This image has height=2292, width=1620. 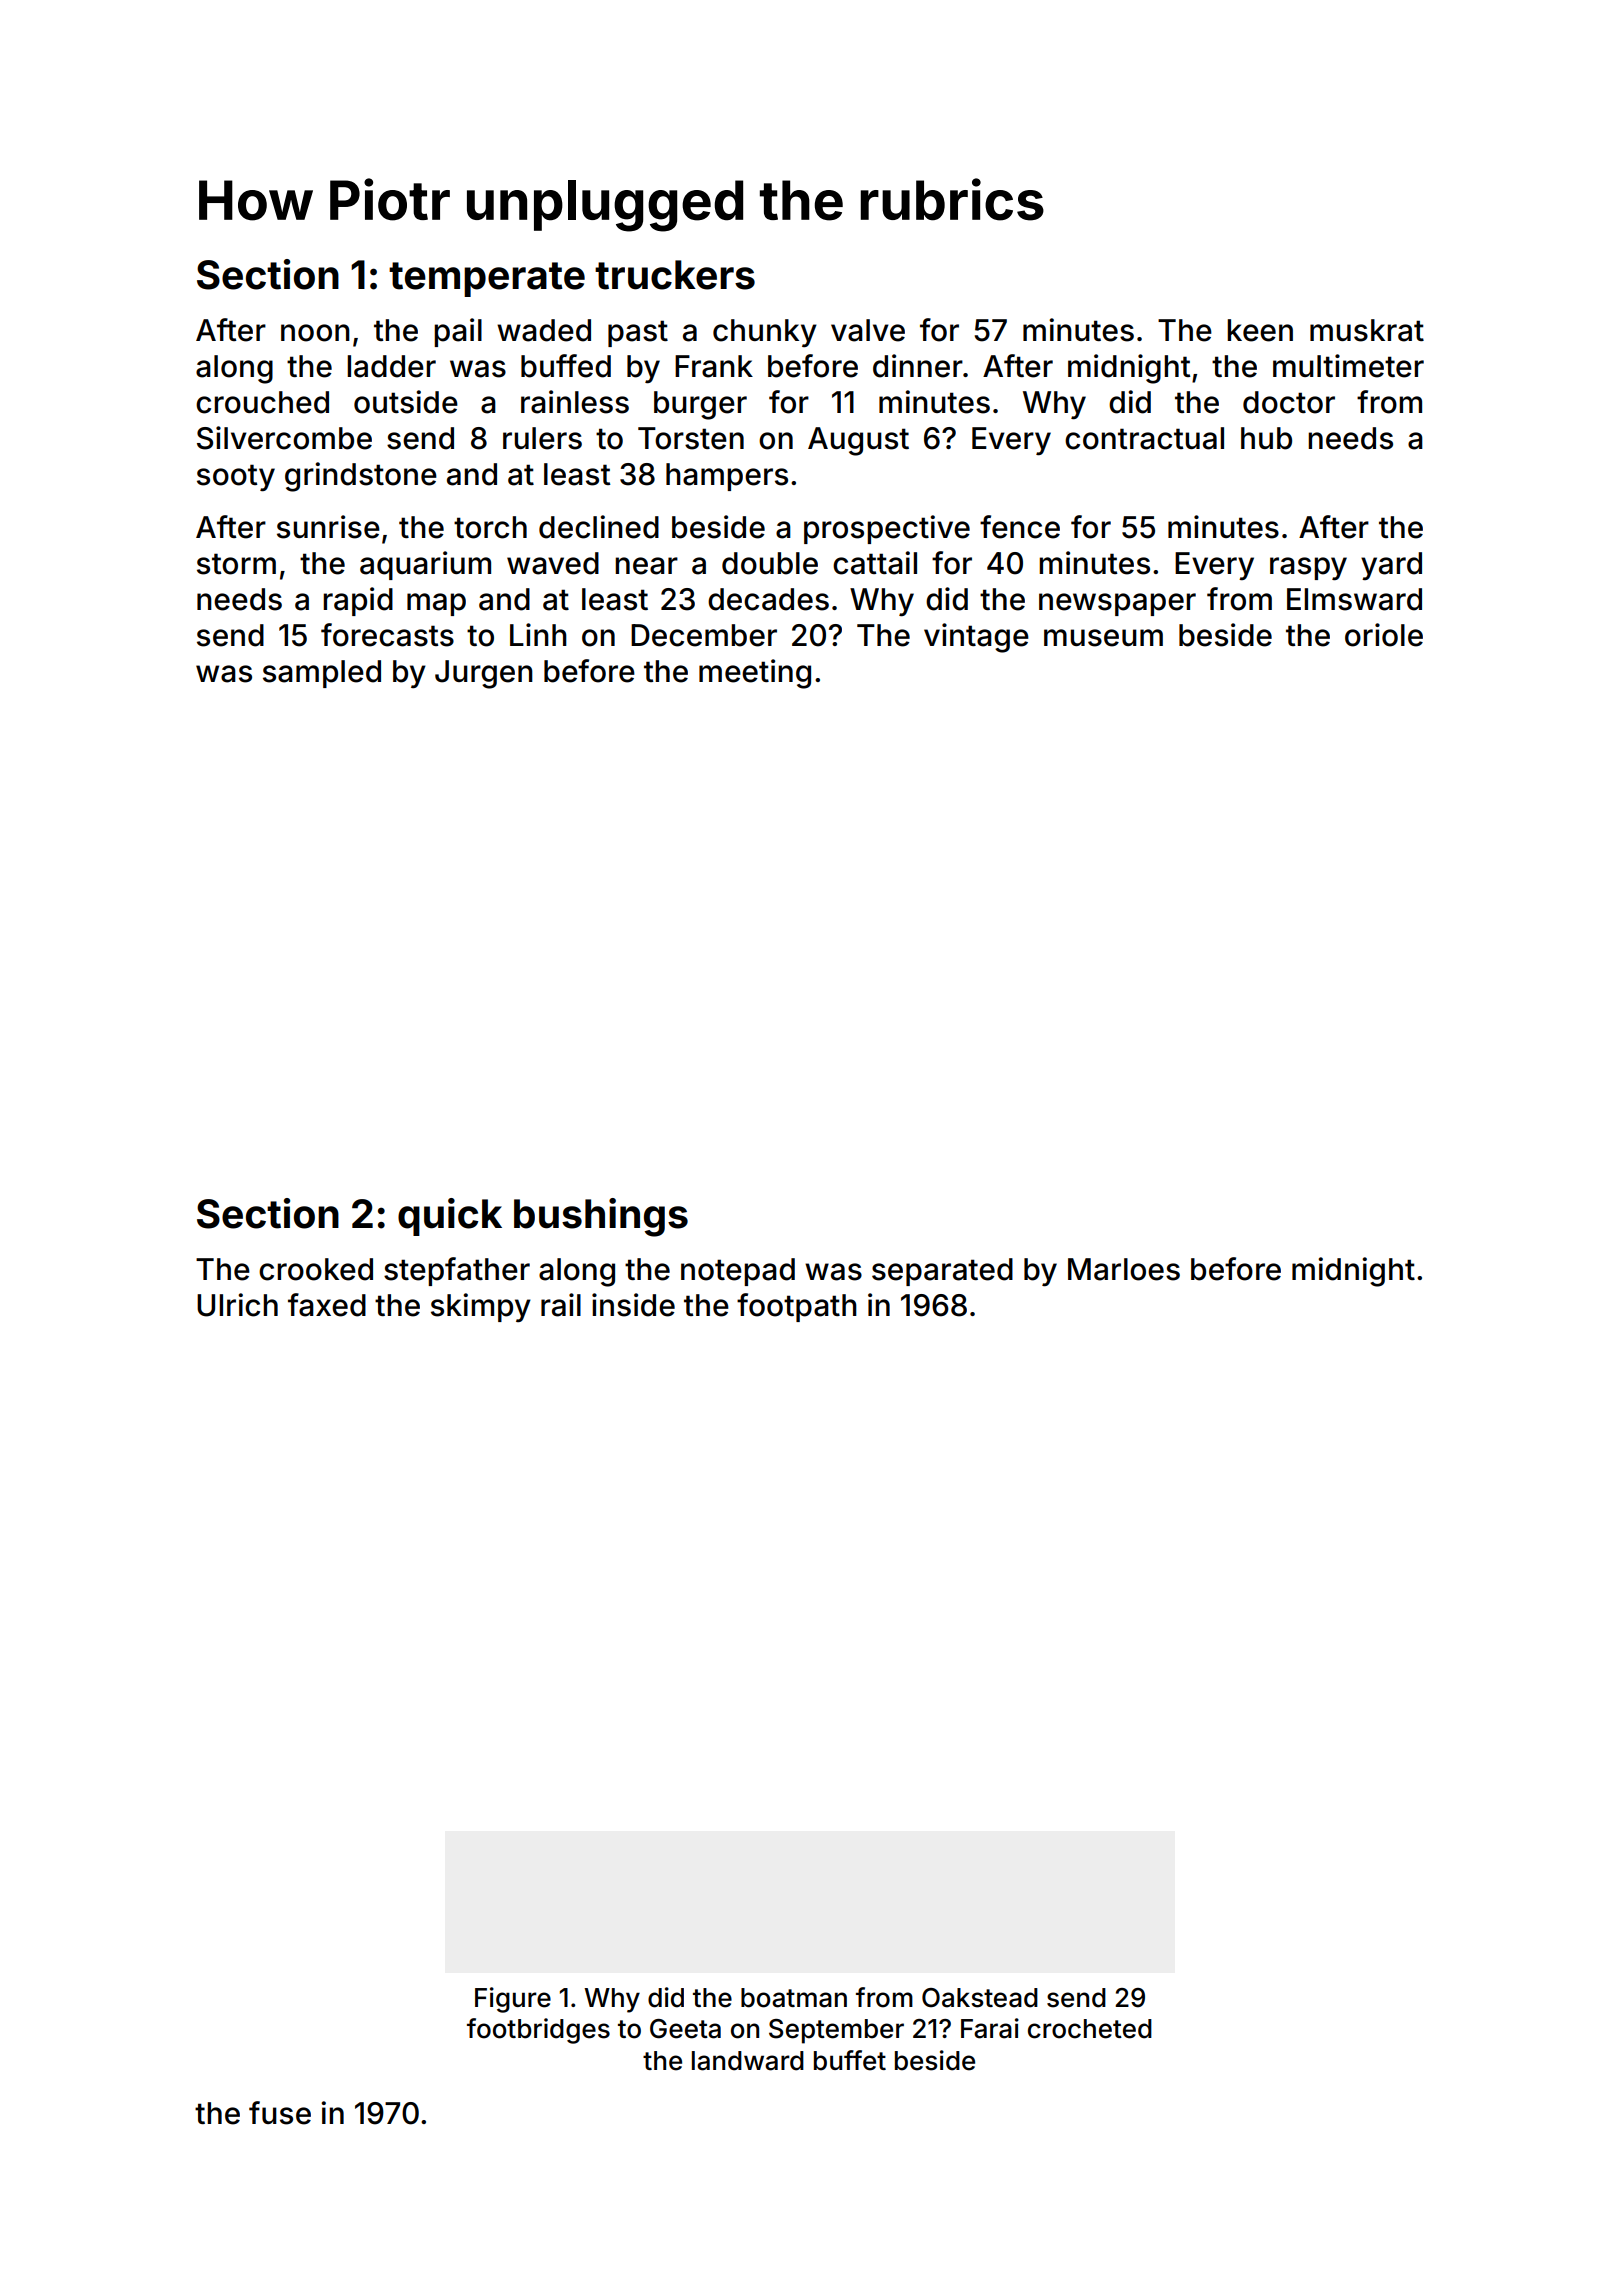 I want to click on Jurgen, so click(x=484, y=674).
